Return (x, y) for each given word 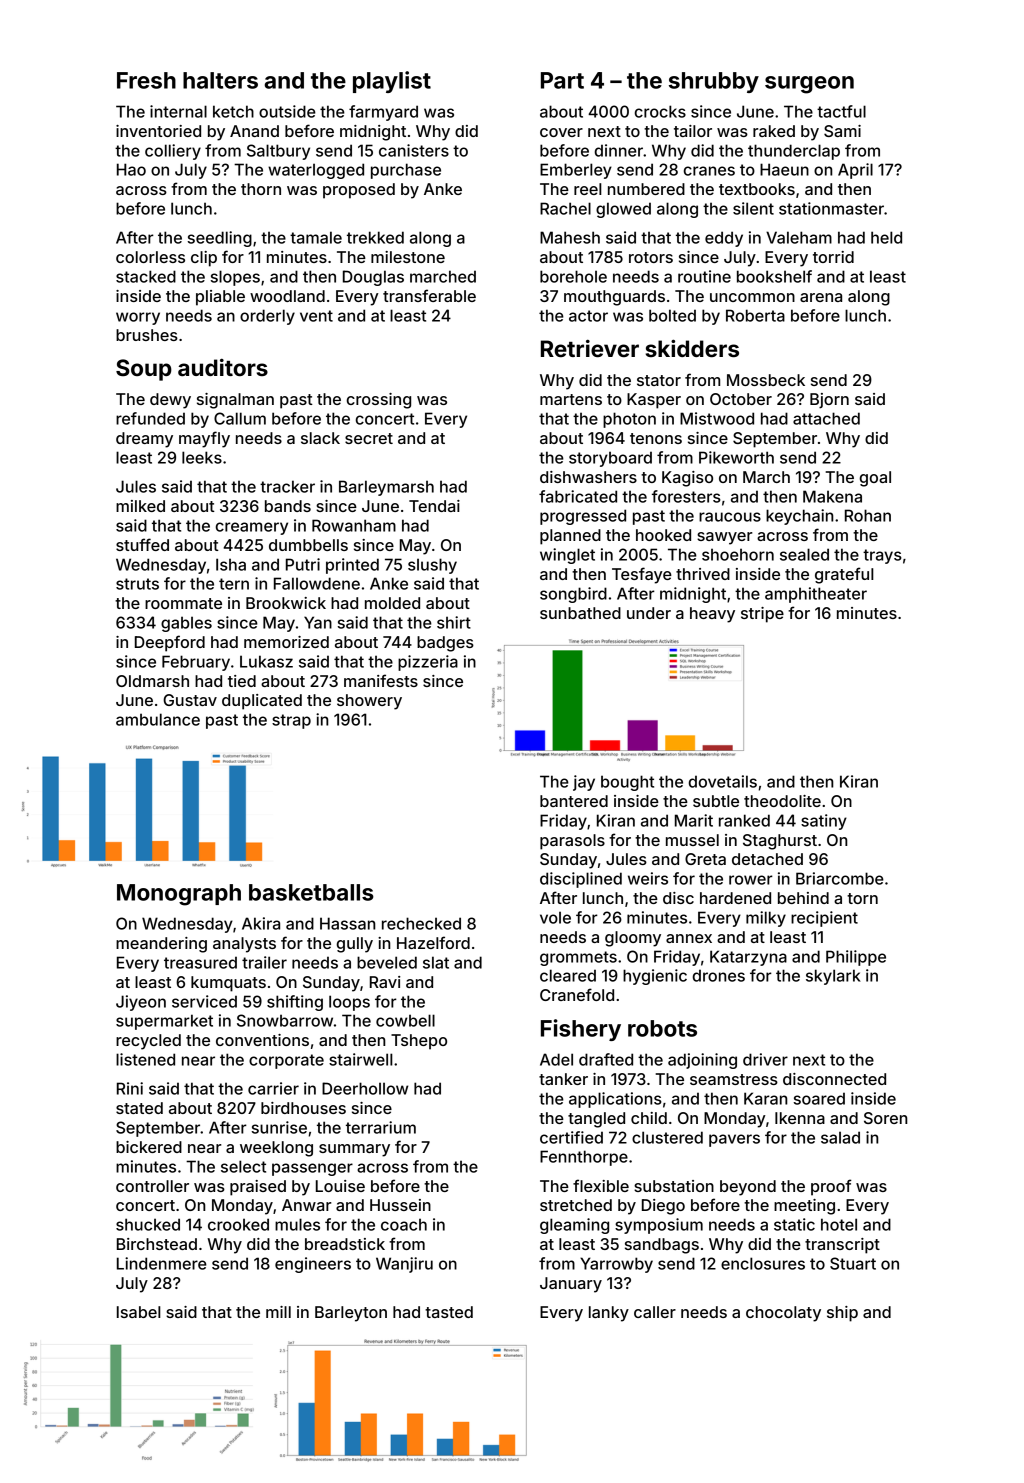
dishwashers (588, 477)
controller (152, 1186)
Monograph (179, 895)
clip (204, 259)
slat (436, 962)
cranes (709, 171)
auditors (223, 367)
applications (615, 1100)
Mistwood (717, 418)
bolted (672, 315)
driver (765, 1059)
